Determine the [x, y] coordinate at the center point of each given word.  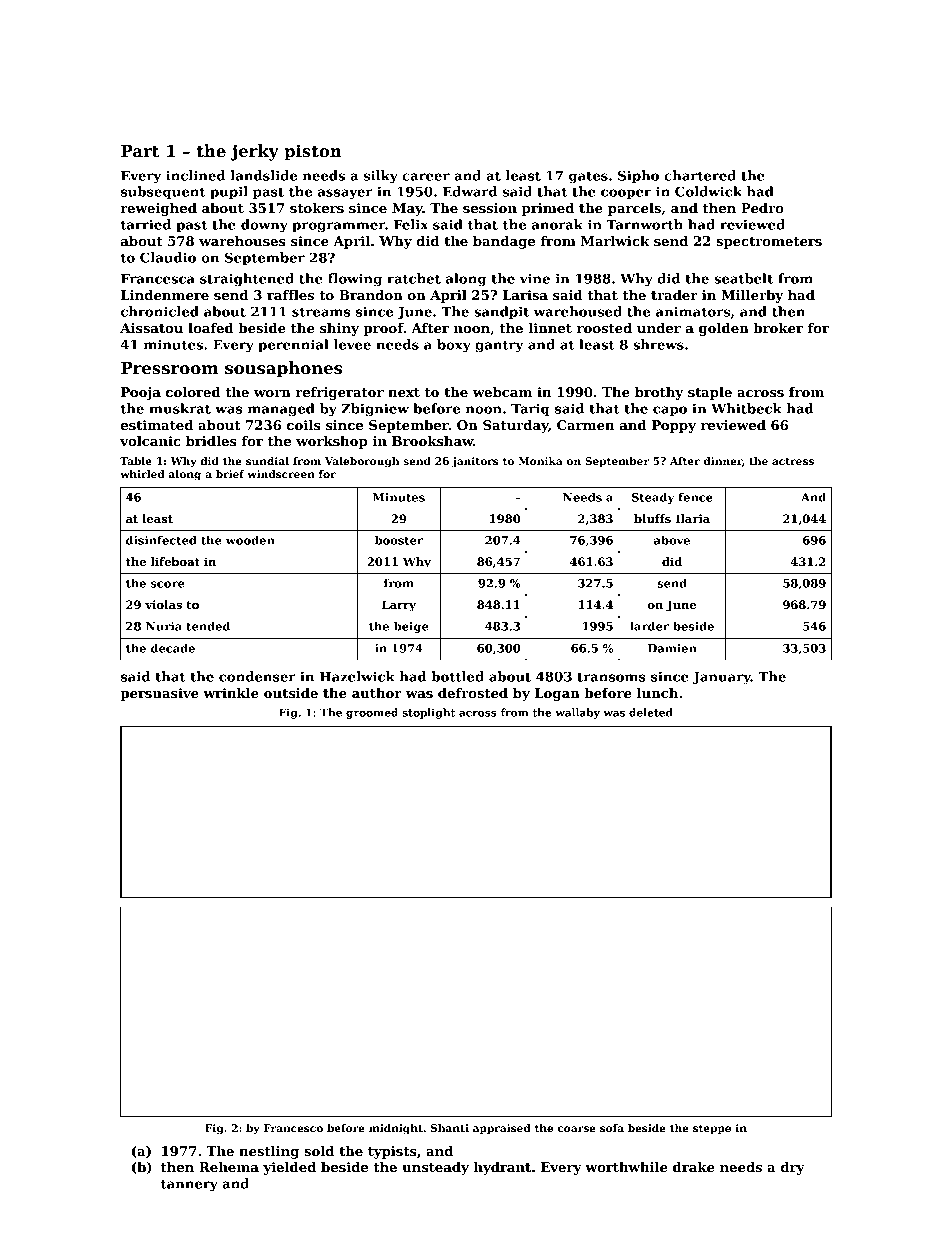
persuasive [159, 694]
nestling [269, 1152]
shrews [658, 344]
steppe [712, 1129]
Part [140, 151]
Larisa [525, 295]
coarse [577, 1129]
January [721, 678]
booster [399, 540]
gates [588, 177]
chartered [700, 175]
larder [649, 626]
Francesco [293, 1128]
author [377, 693]
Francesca [158, 279]
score [167, 584]
